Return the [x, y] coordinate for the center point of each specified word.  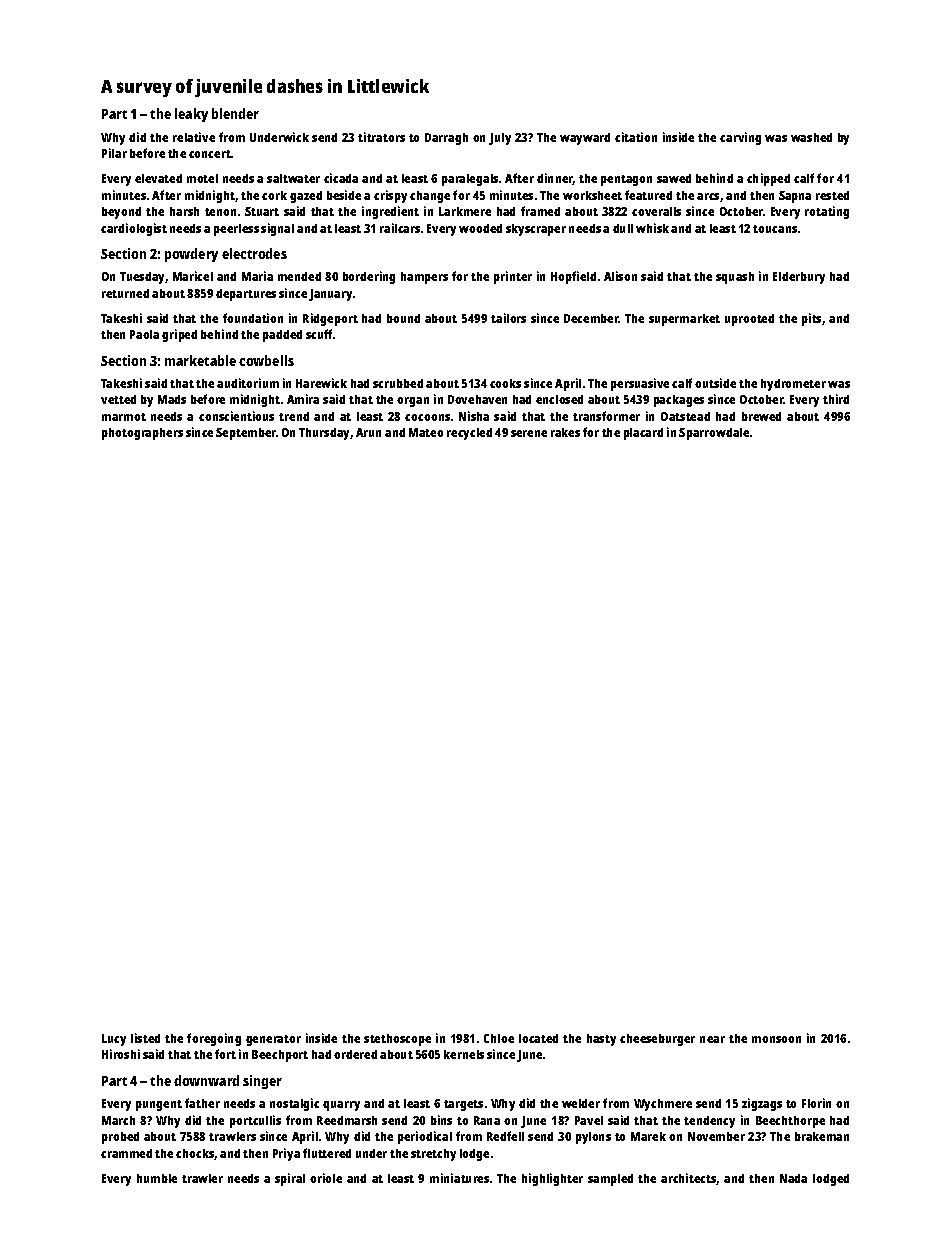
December [591, 318]
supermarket [684, 320]
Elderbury [799, 278]
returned [125, 293]
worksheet [592, 195]
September [246, 434]
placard [643, 434]
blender [235, 113]
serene [529, 433]
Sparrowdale [714, 434]
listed [145, 1038]
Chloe [499, 1038]
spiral [290, 1179]
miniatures [459, 1178]
